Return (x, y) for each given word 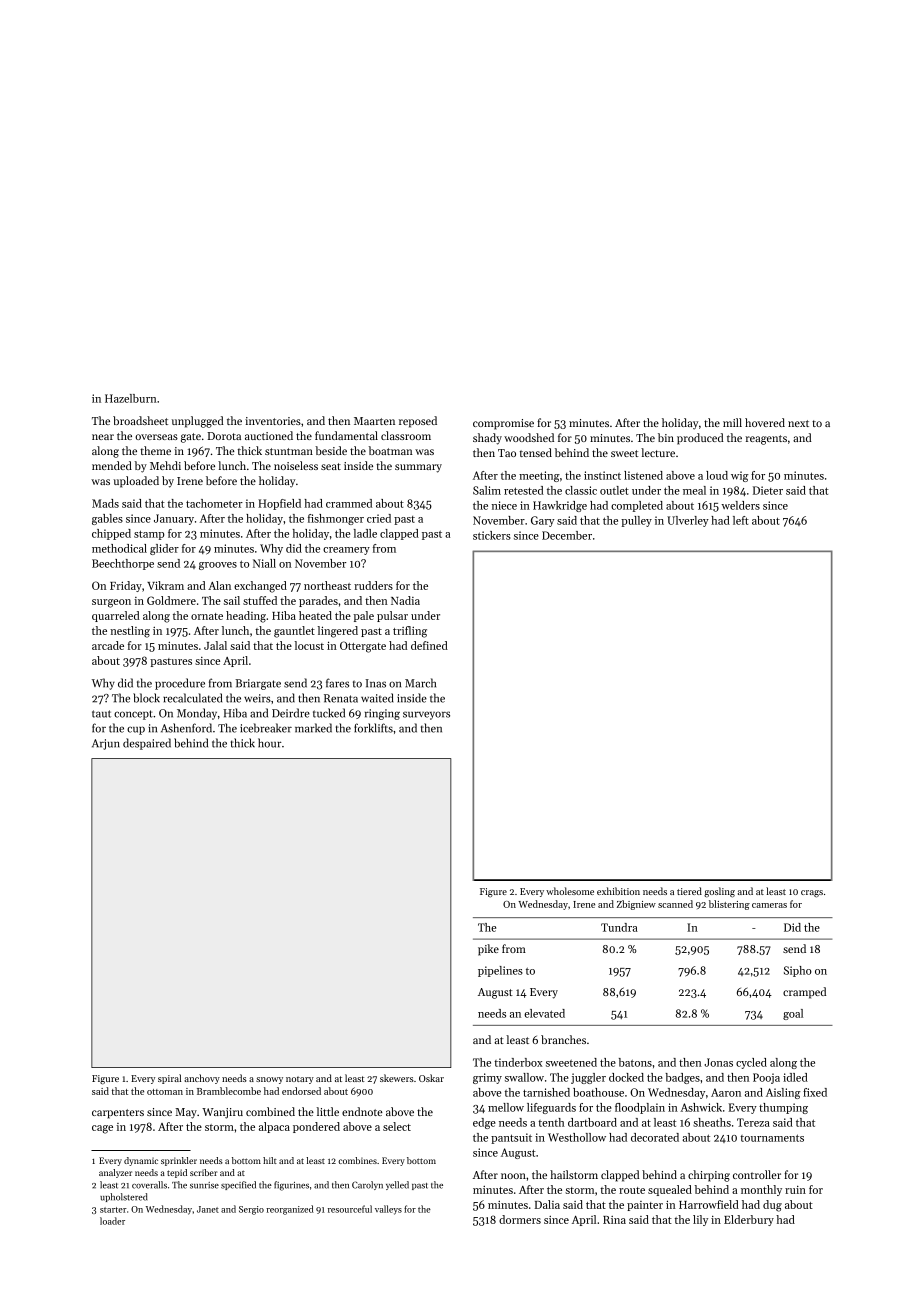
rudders (373, 585)
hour (269, 743)
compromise (503, 424)
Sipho (798, 971)
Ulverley (688, 521)
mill (732, 422)
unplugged (198, 422)
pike (488, 950)
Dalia (547, 1204)
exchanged (260, 587)
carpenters (118, 1114)
